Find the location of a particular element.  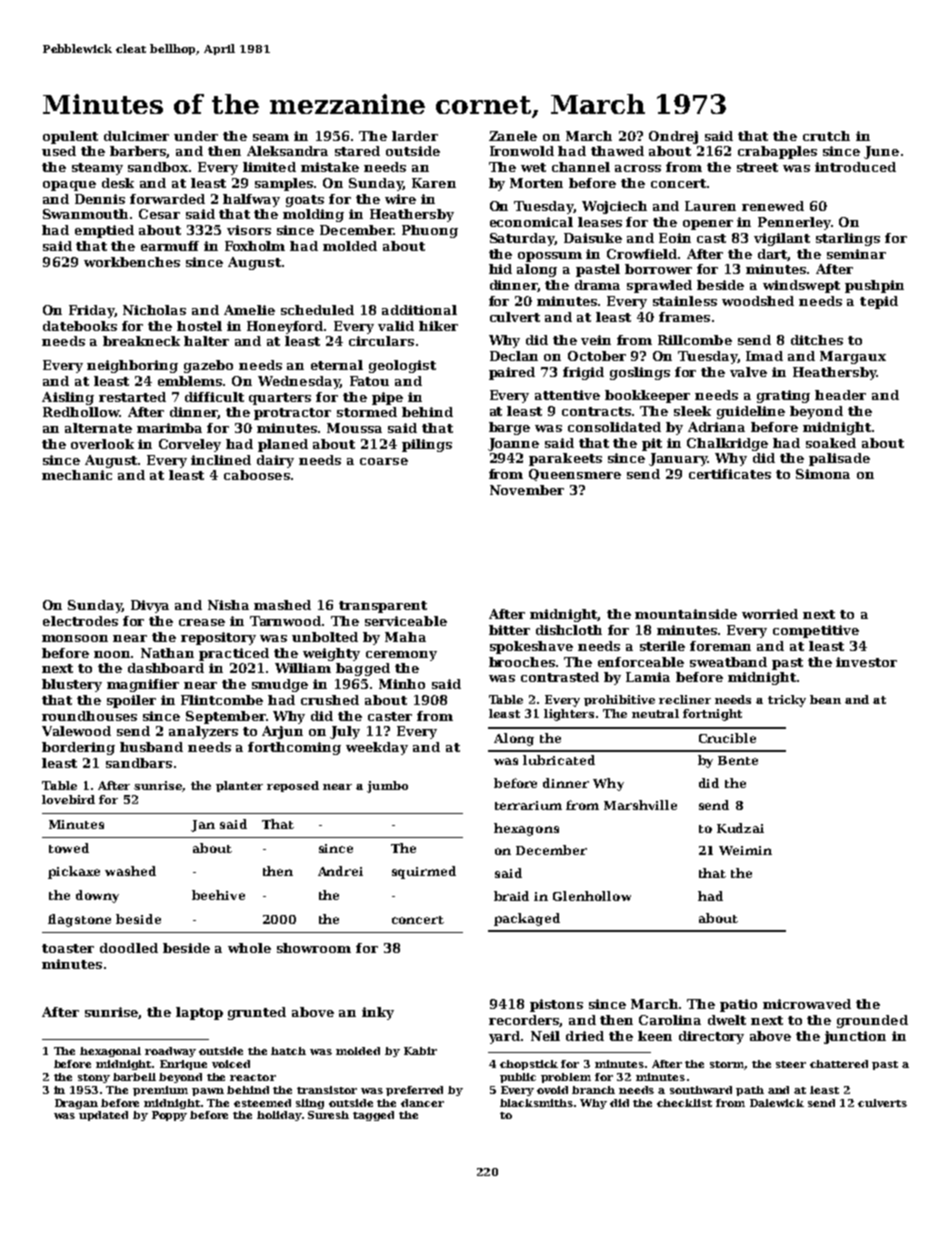

crutch is located at coordinates (826, 136).
